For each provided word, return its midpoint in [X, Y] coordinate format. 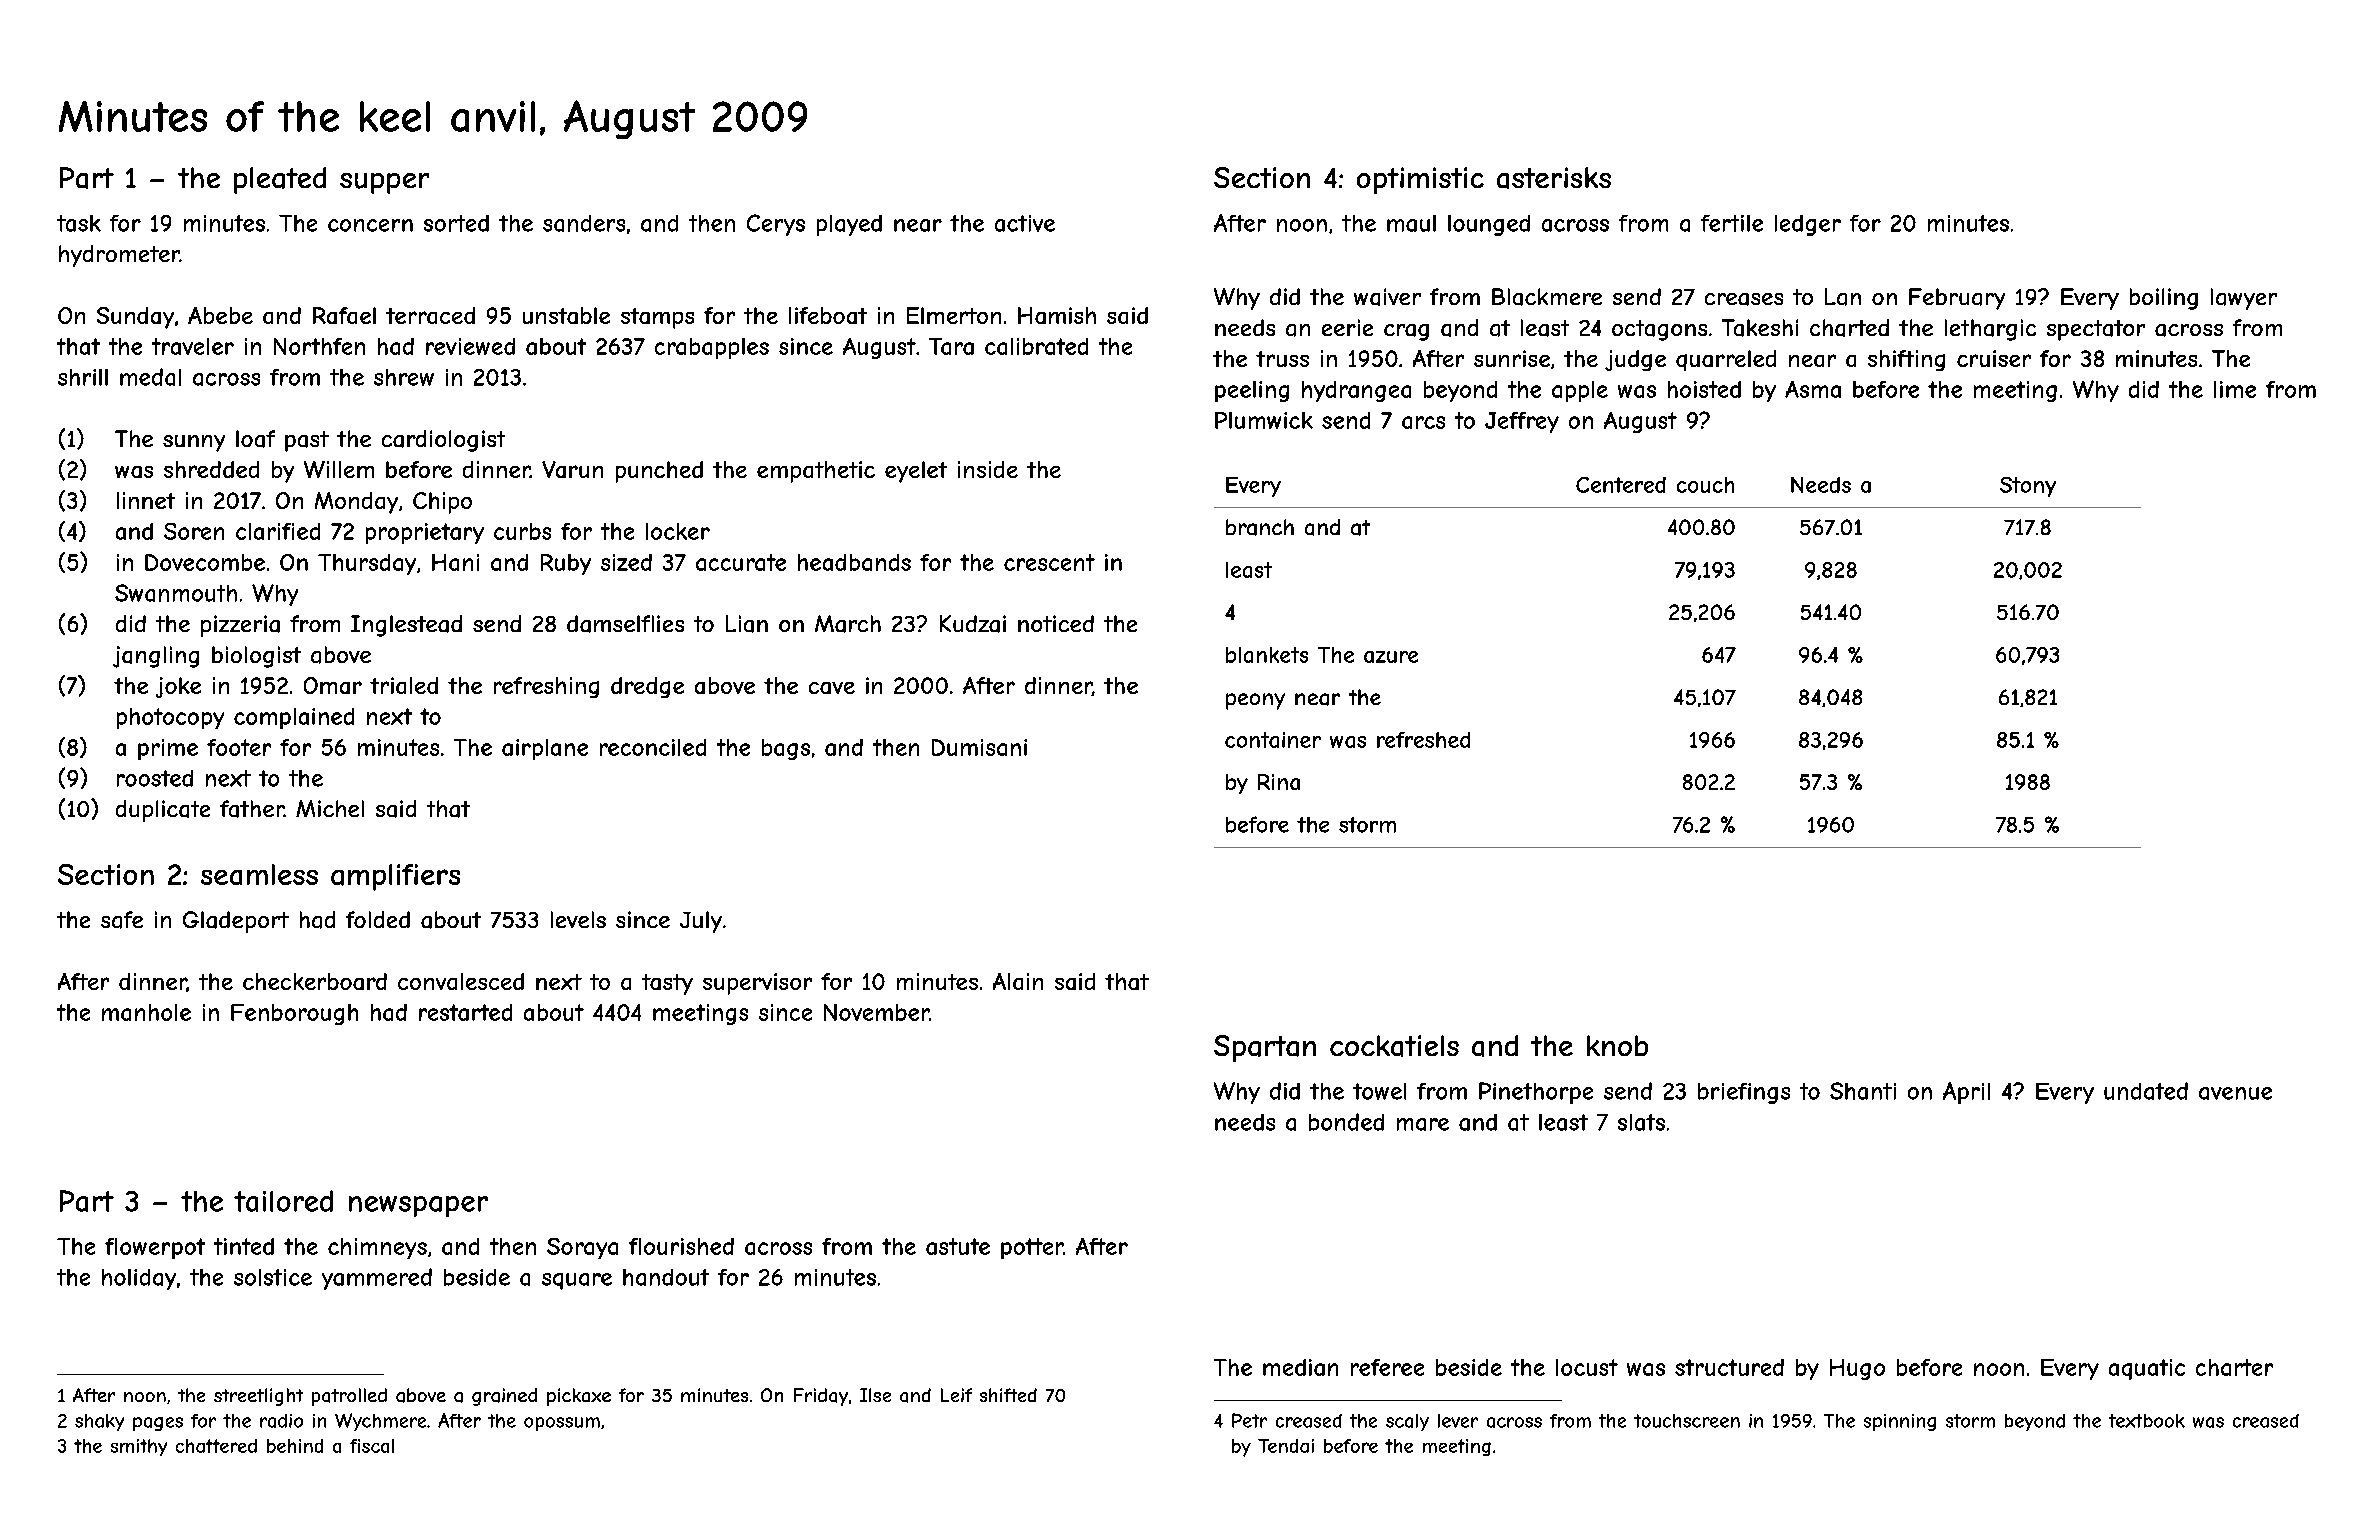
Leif [956, 1395]
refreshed [1423, 740]
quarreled [1726, 360]
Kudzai [973, 624]
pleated [280, 180]
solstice [273, 1277]
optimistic [1420, 180]
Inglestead [406, 626]
